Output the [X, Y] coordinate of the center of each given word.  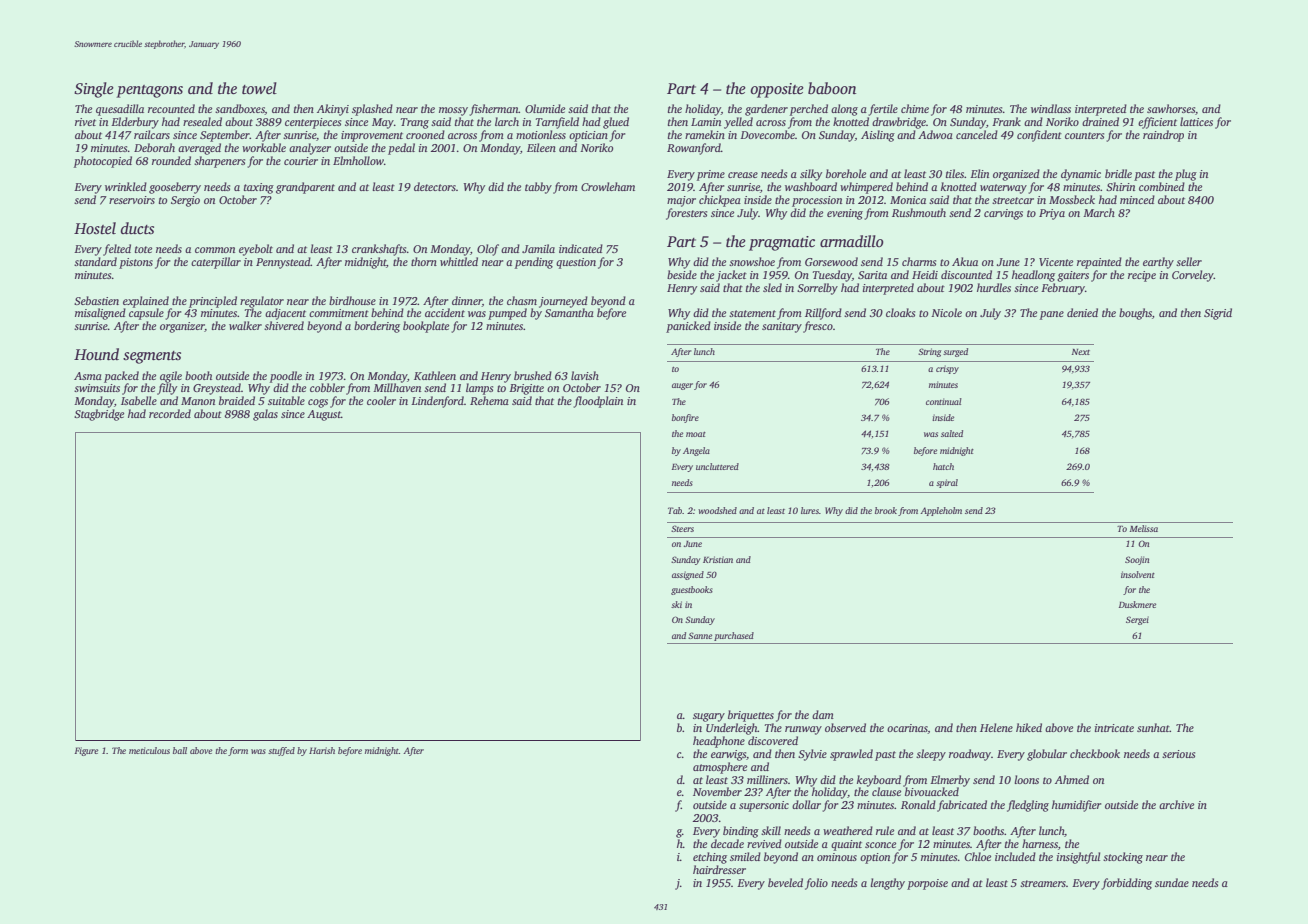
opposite [777, 90]
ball [180, 750]
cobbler [327, 387]
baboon [832, 88]
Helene [996, 727]
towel [259, 88]
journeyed [563, 302]
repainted [1099, 263]
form [238, 751]
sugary [709, 717]
